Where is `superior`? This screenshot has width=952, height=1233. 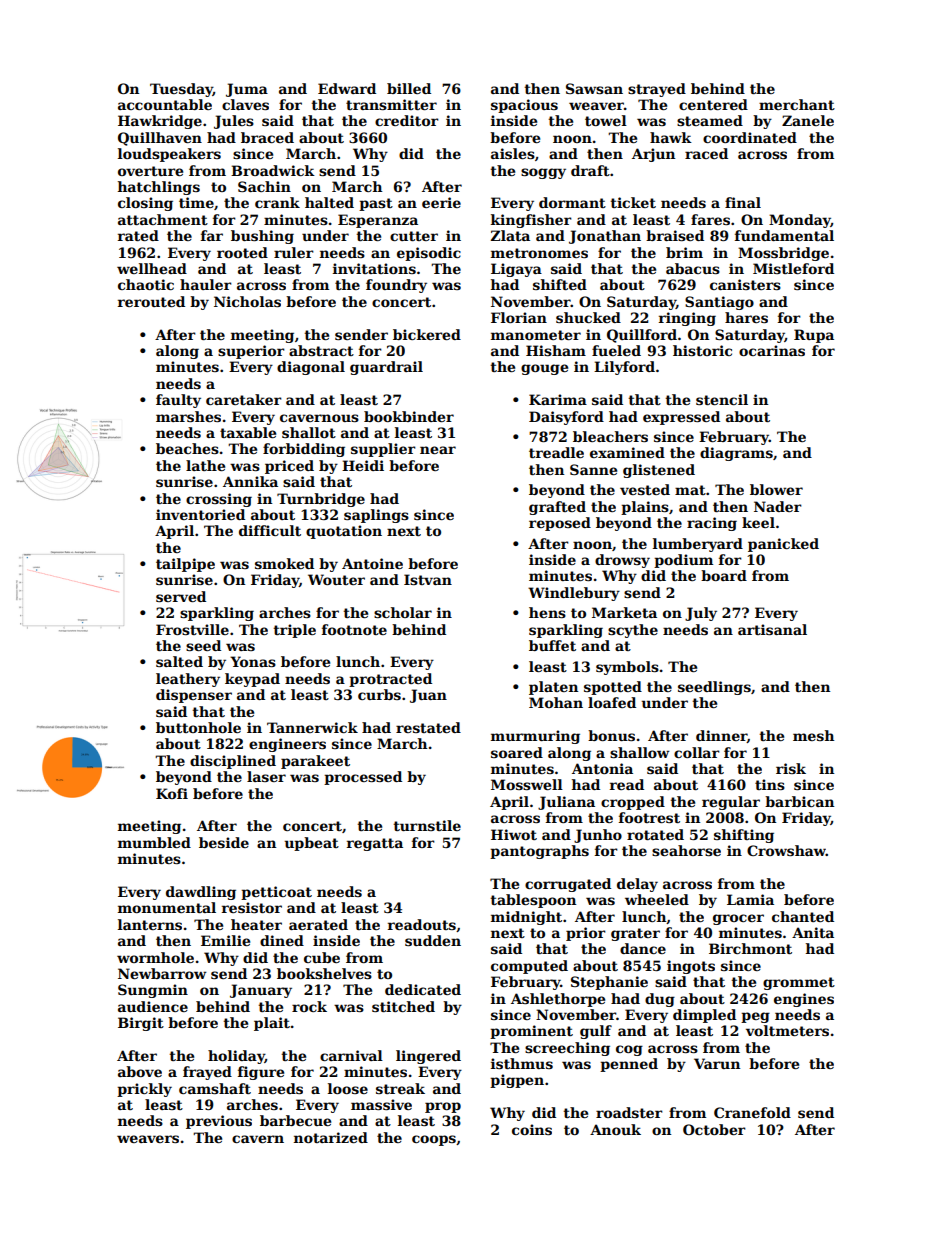
superior is located at coordinates (251, 352).
